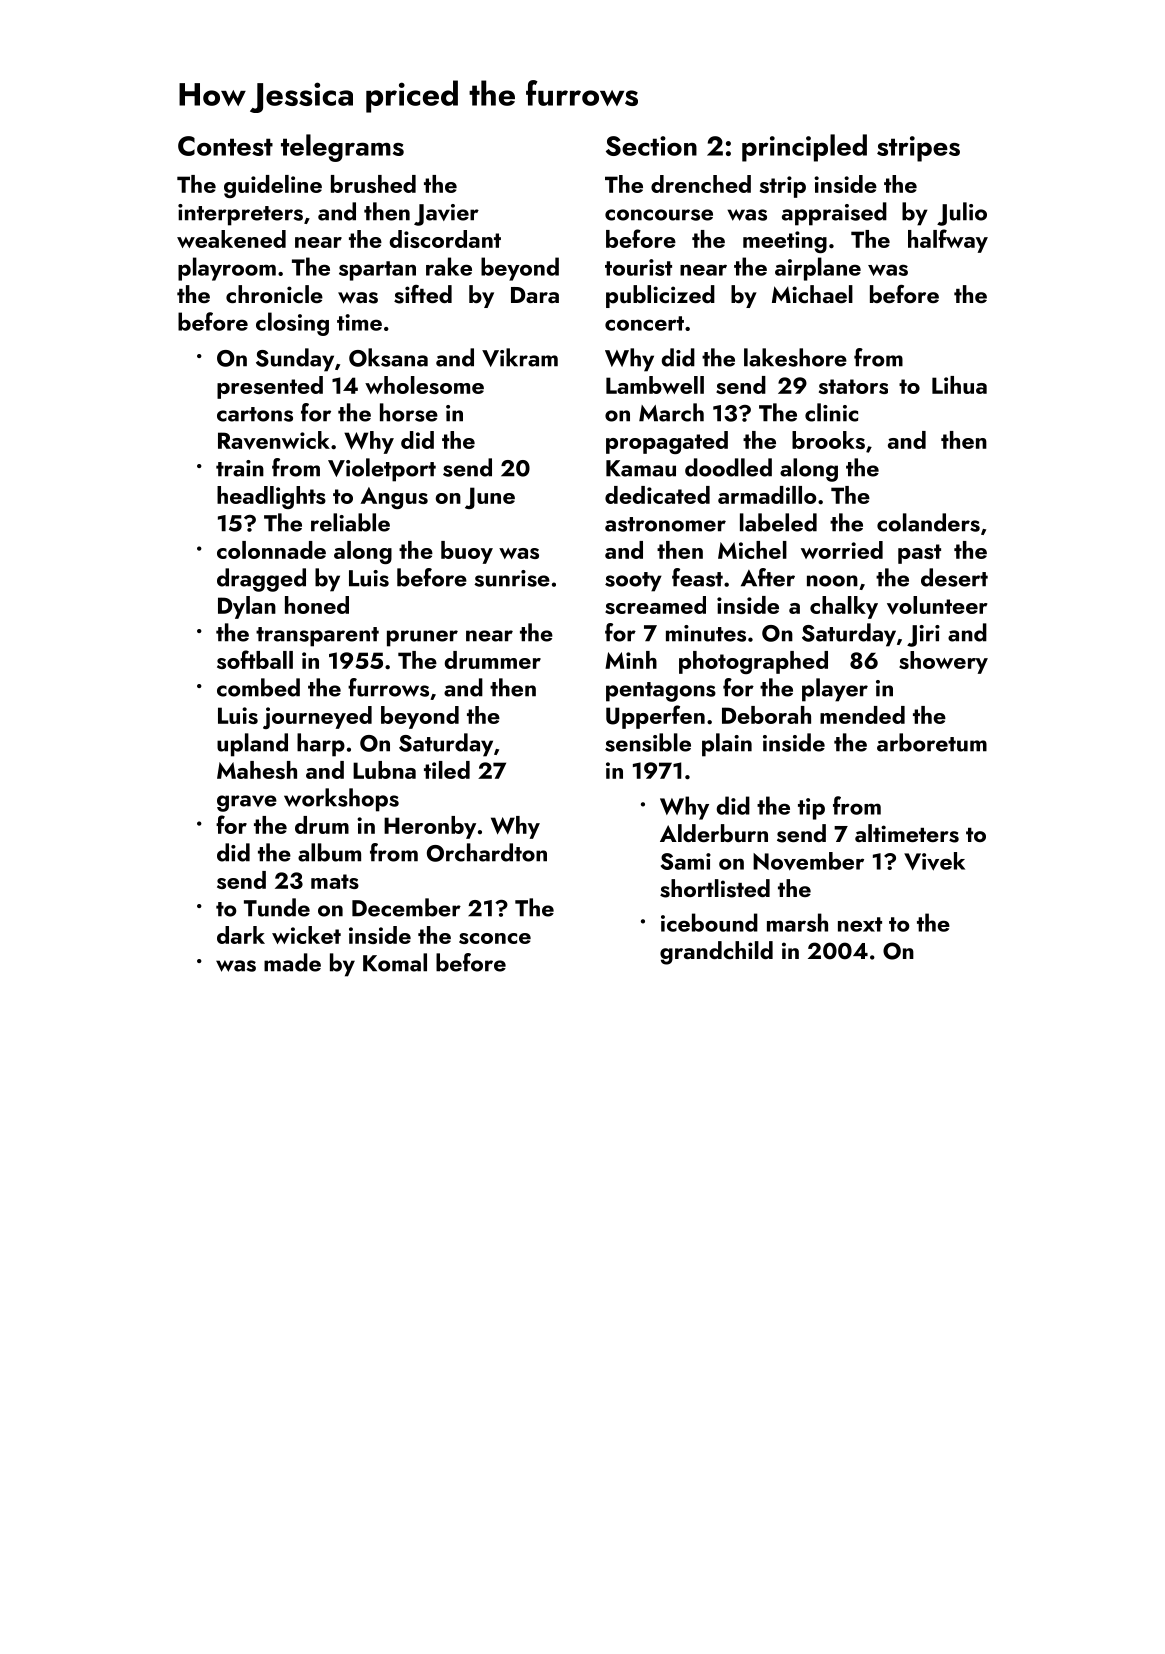 The width and height of the screenshot is (1165, 1654). Describe the element at coordinates (495, 938) in the screenshot. I see `sconce` at that location.
